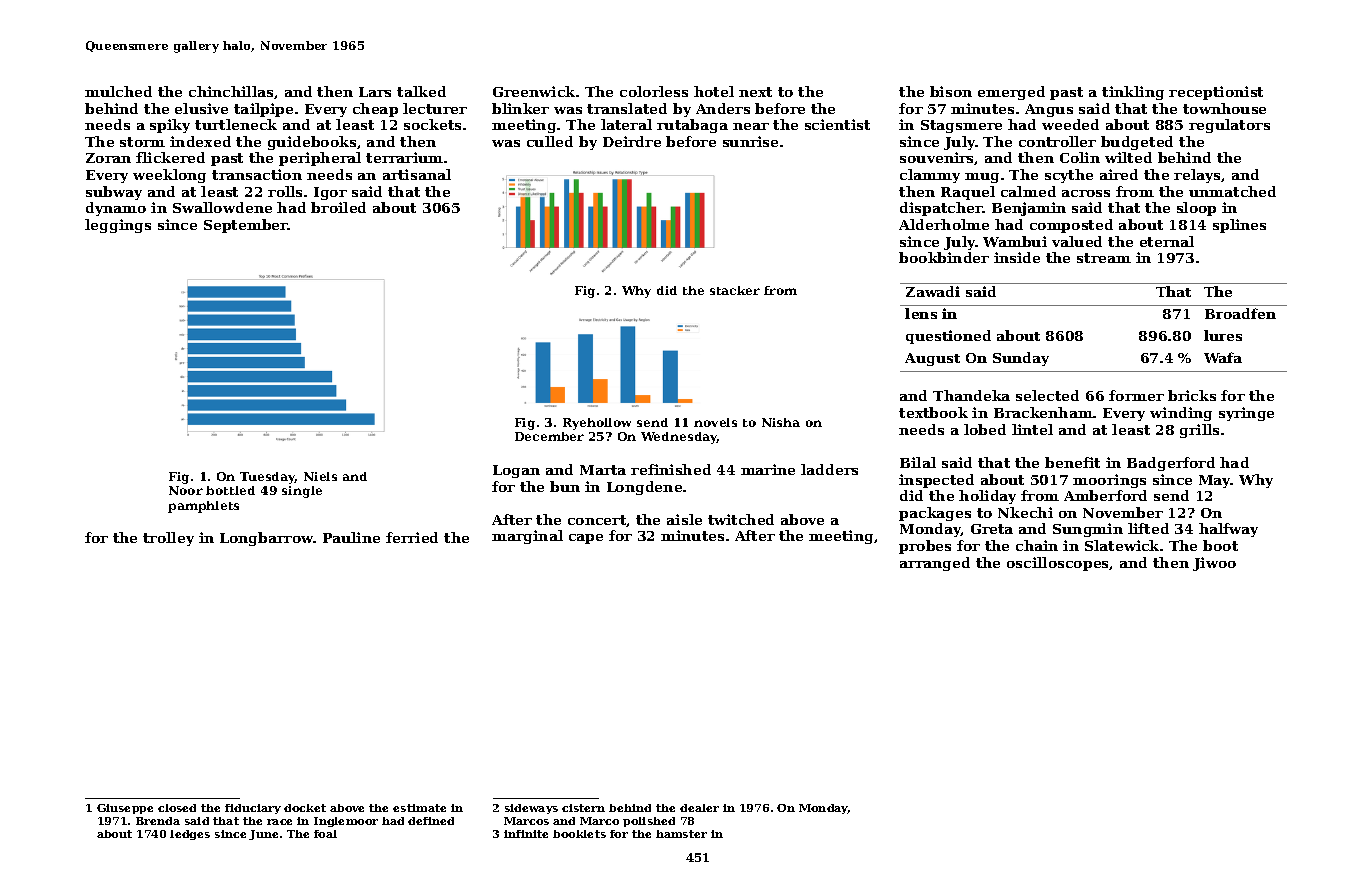 The image size is (1372, 887). What do you see at coordinates (1216, 93) in the screenshot?
I see `receptionist` at bounding box center [1216, 93].
